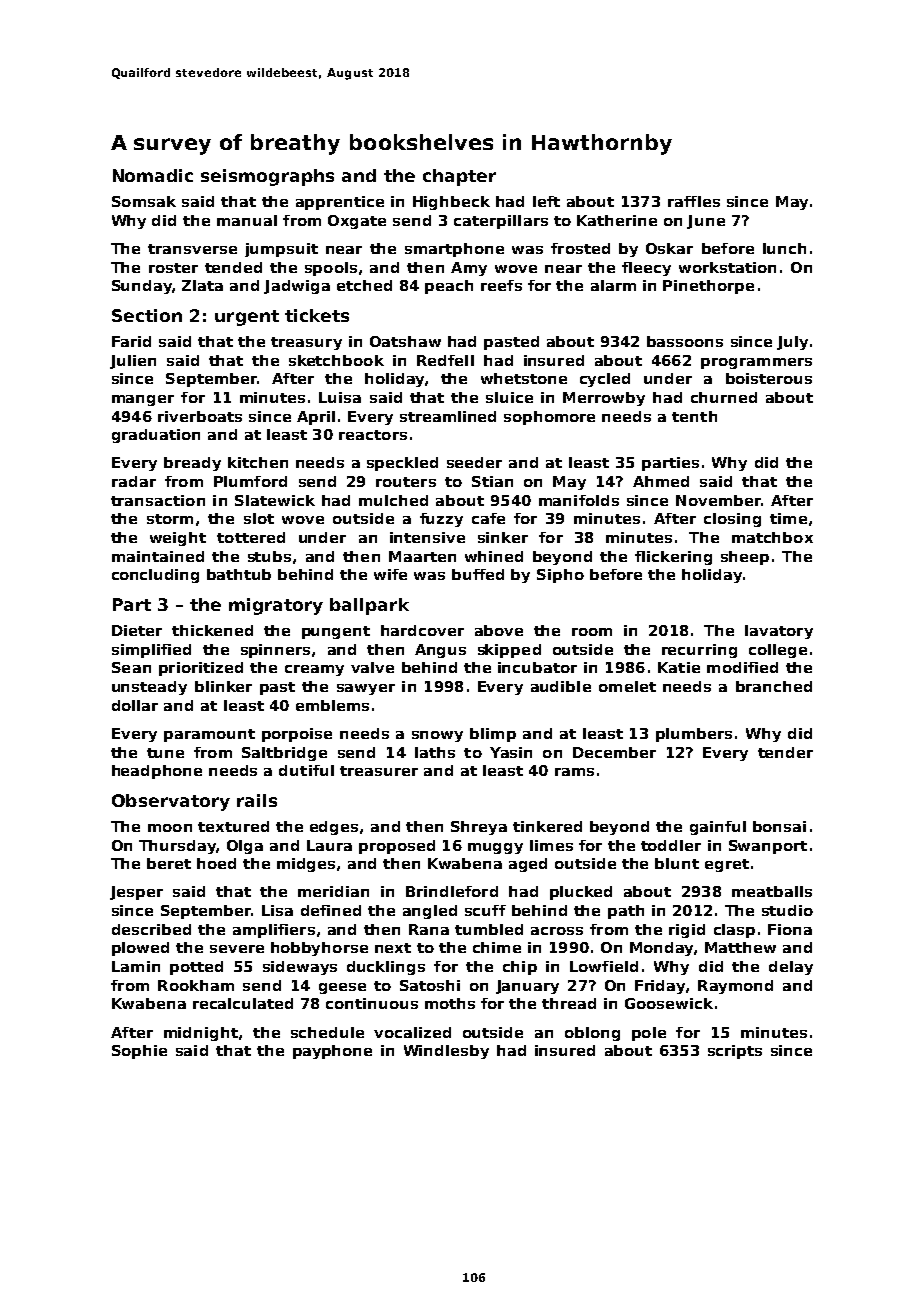 Image resolution: width=924 pixels, height=1314 pixels. Describe the element at coordinates (581, 893) in the document. I see `plucked` at that location.
